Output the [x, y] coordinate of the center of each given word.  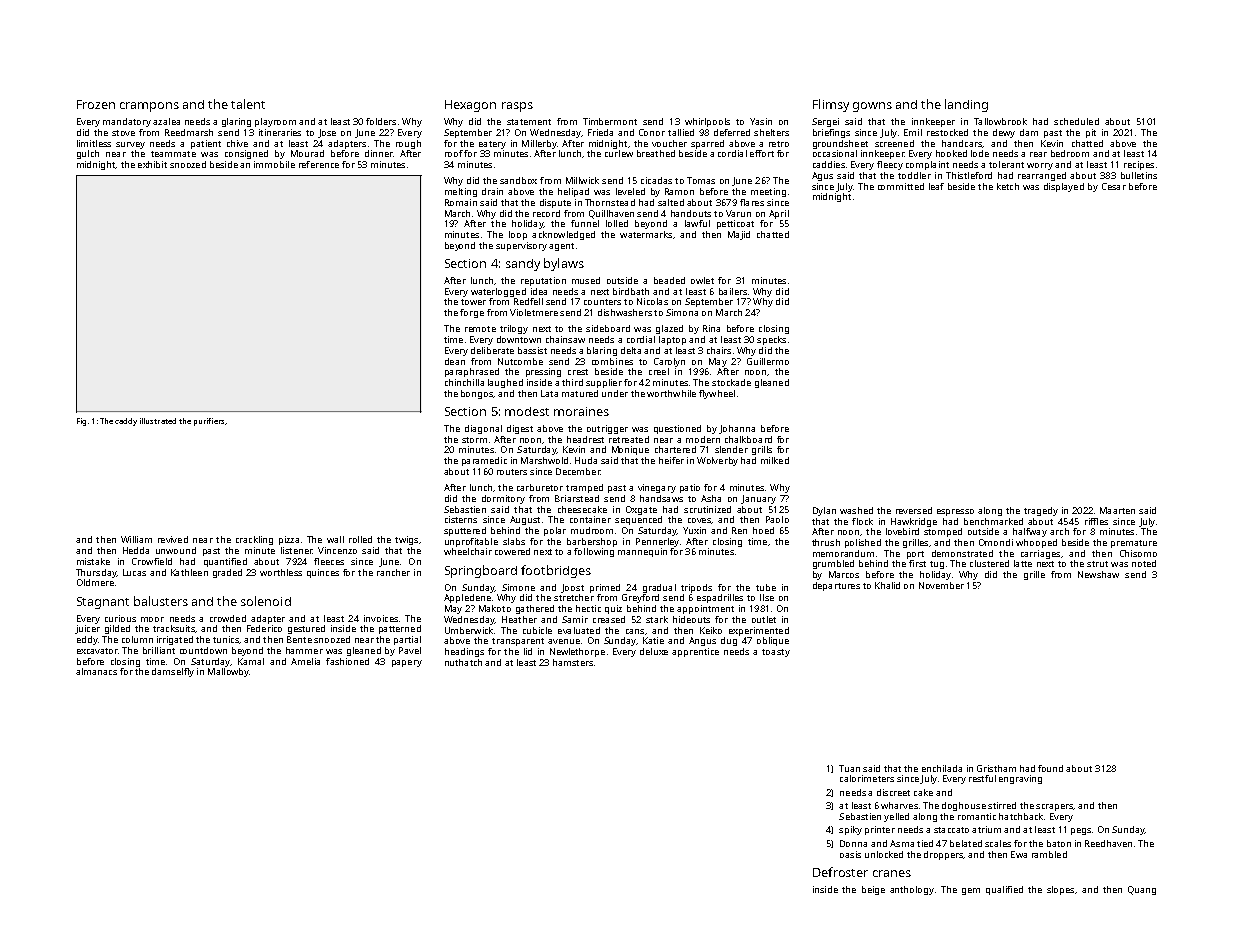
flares [752, 202]
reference [319, 164]
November [941, 585]
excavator [97, 651]
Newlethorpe [577, 652]
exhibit [152, 164]
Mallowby [228, 672]
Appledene [467, 598]
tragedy [1041, 511]
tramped [584, 488]
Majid [739, 235]
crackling [254, 540]
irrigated [175, 640]
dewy [1004, 133]
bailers [733, 291]
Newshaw [1098, 574]
